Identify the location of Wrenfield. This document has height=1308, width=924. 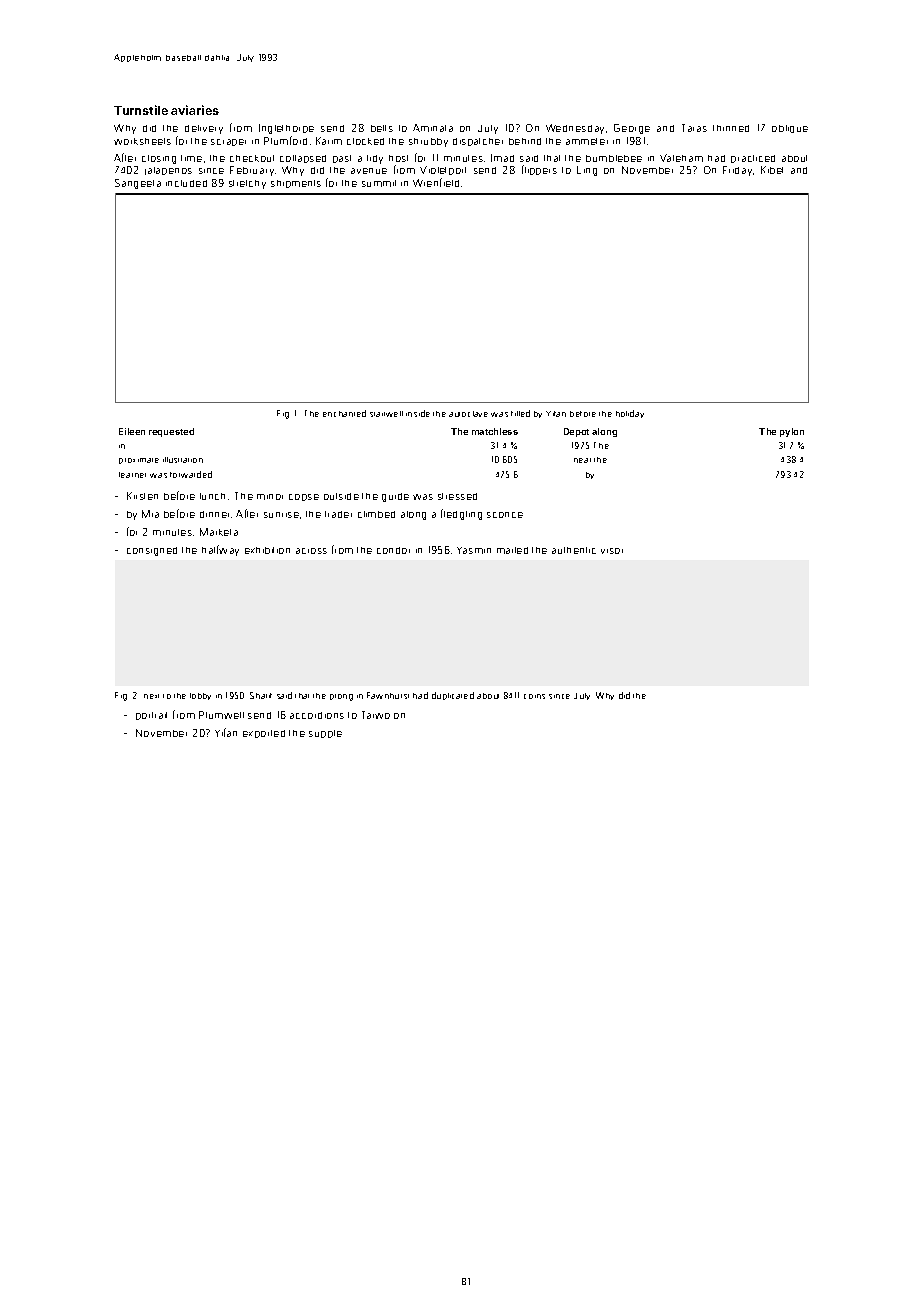
(436, 182).
